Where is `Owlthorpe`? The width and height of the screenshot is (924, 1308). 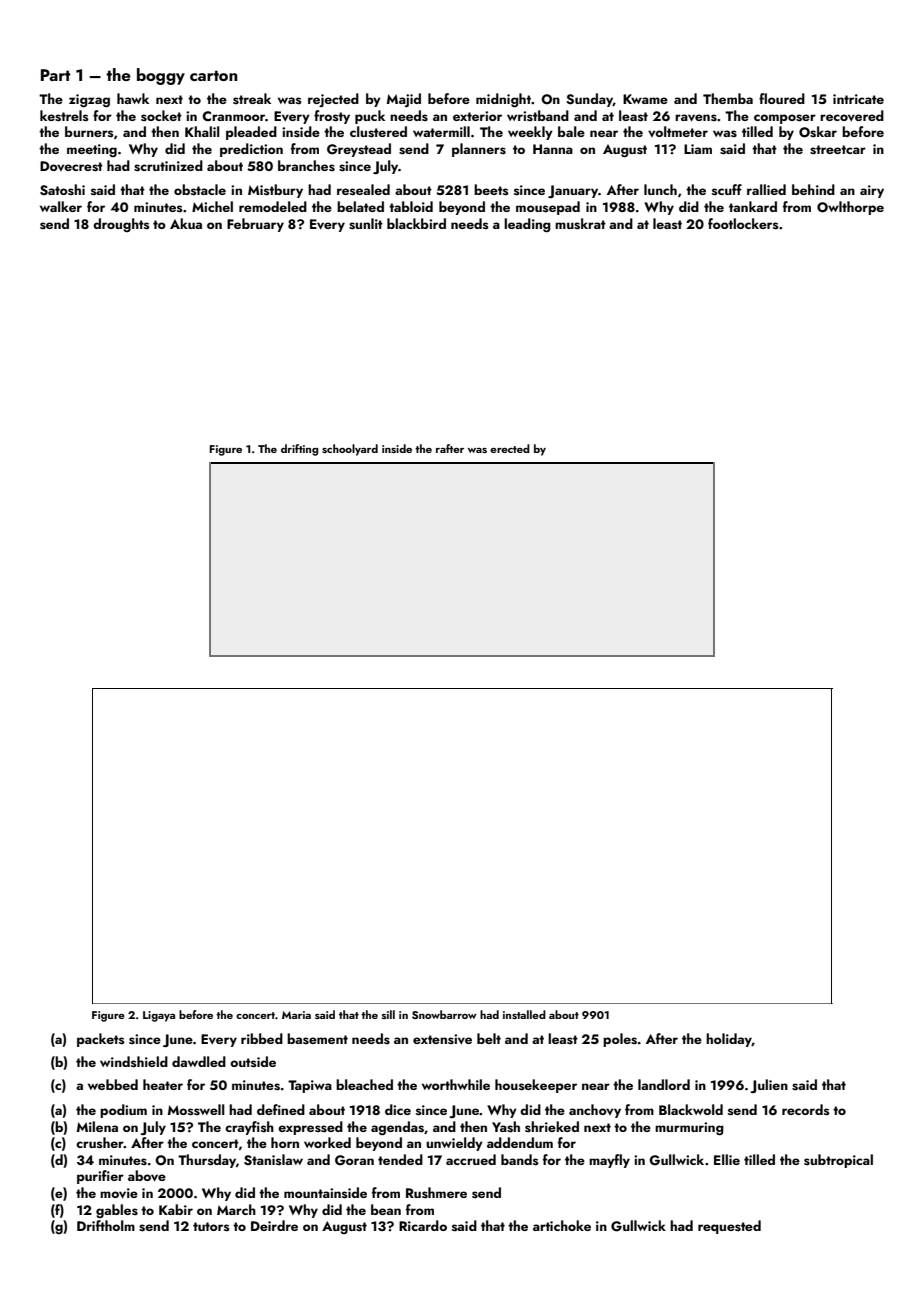 Owlthorpe is located at coordinates (850, 208).
